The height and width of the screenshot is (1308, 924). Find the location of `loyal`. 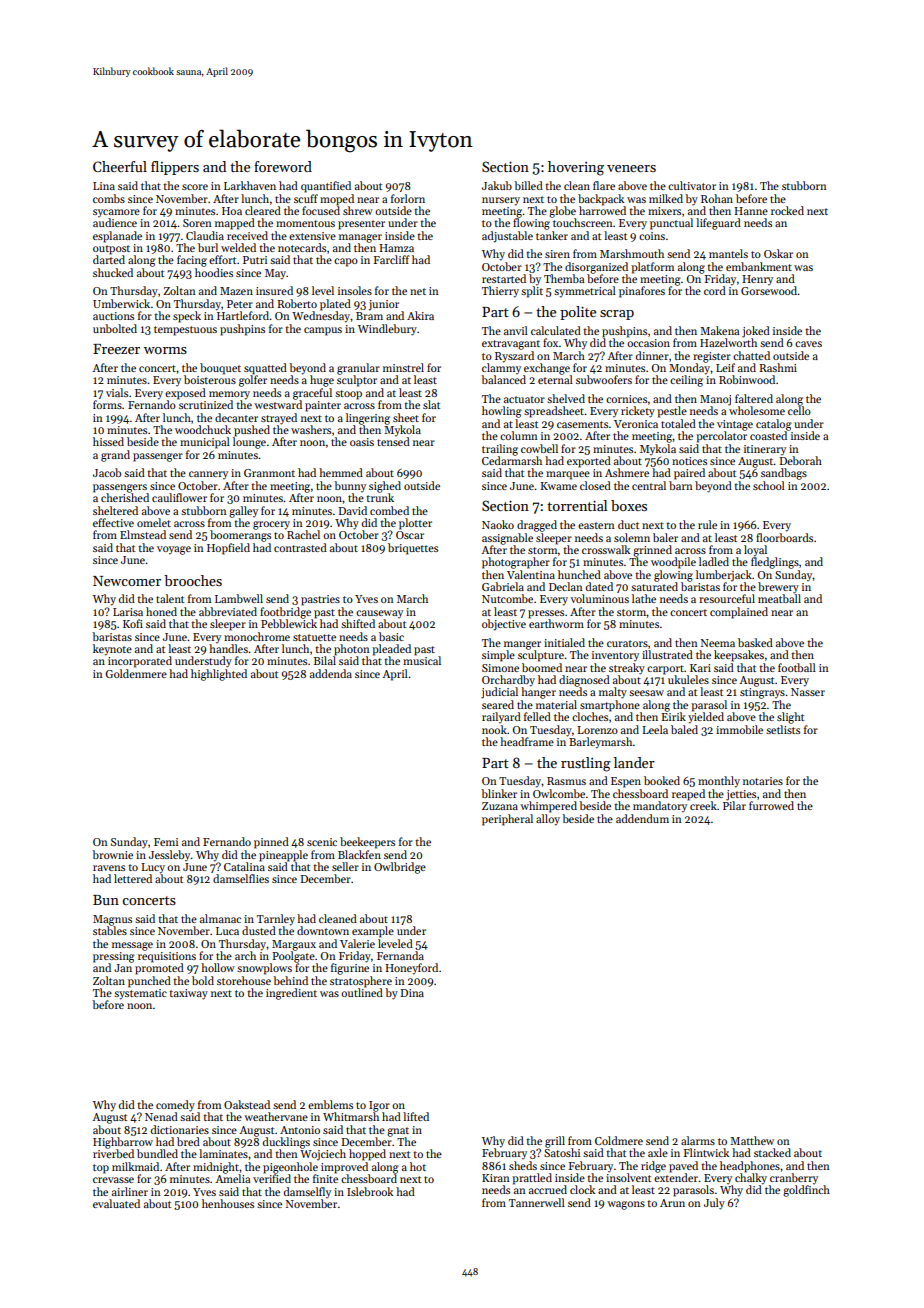

loyal is located at coordinates (755, 551).
